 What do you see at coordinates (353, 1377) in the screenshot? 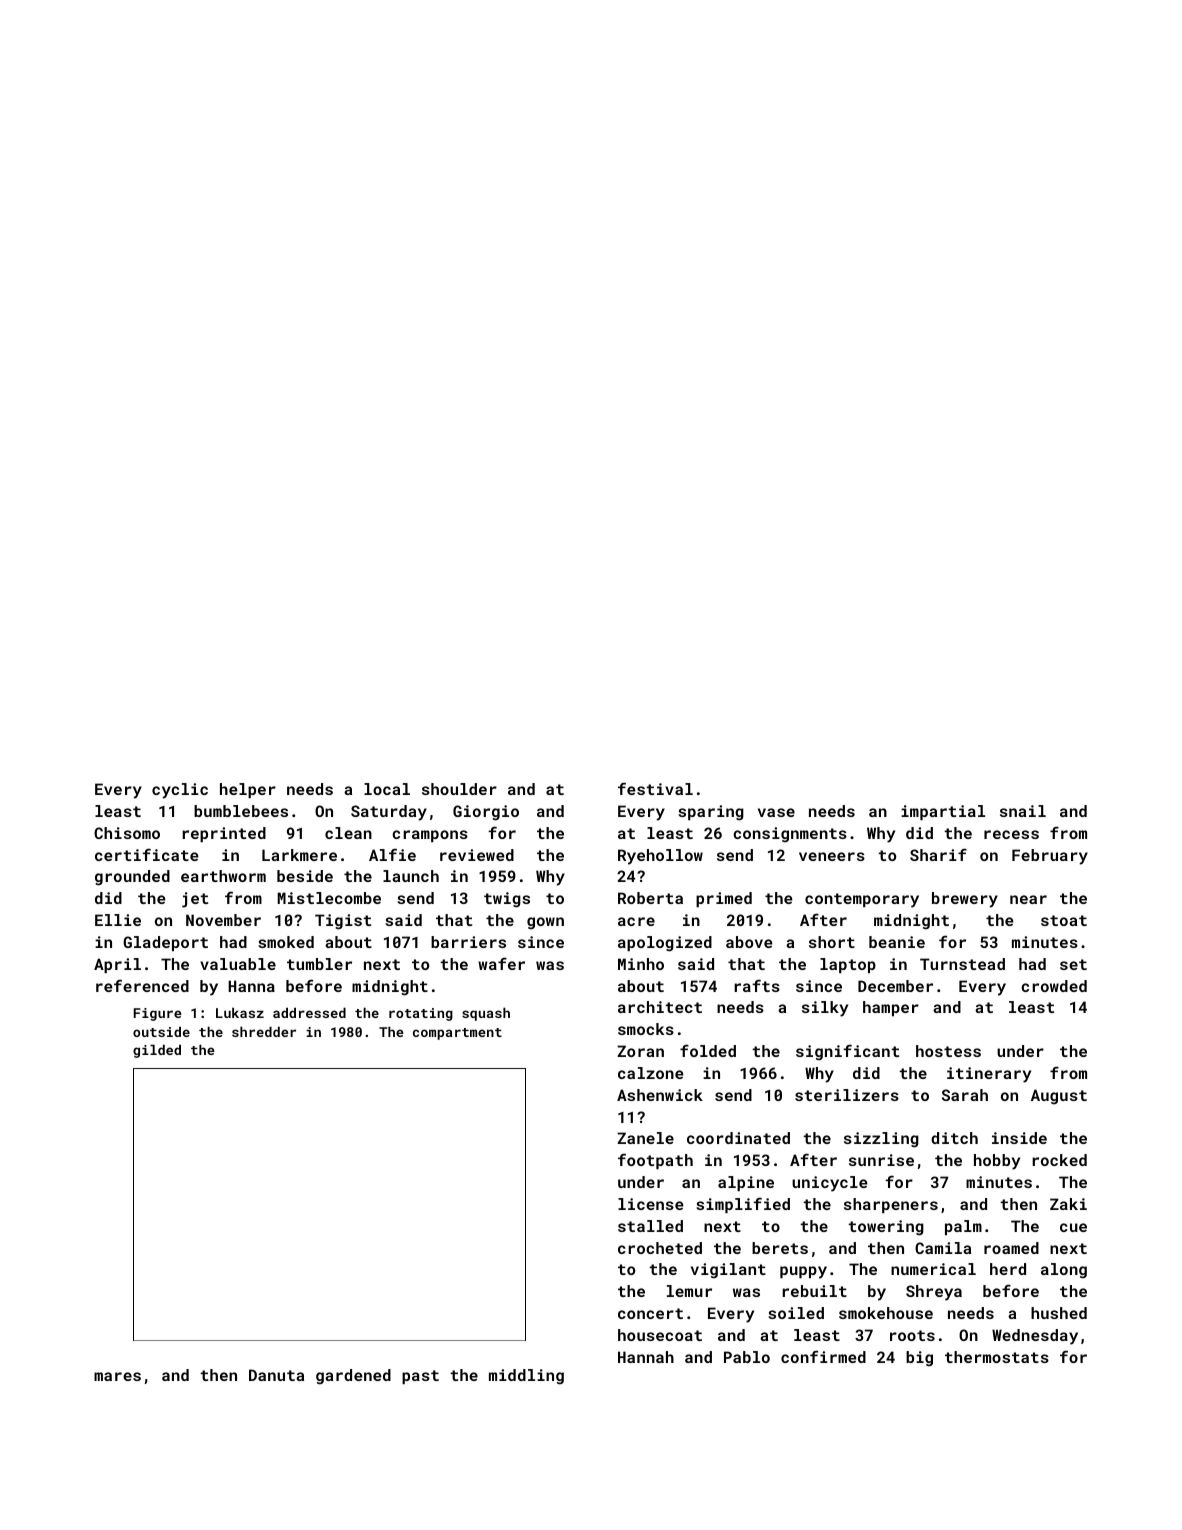
I see `gardened` at bounding box center [353, 1377].
